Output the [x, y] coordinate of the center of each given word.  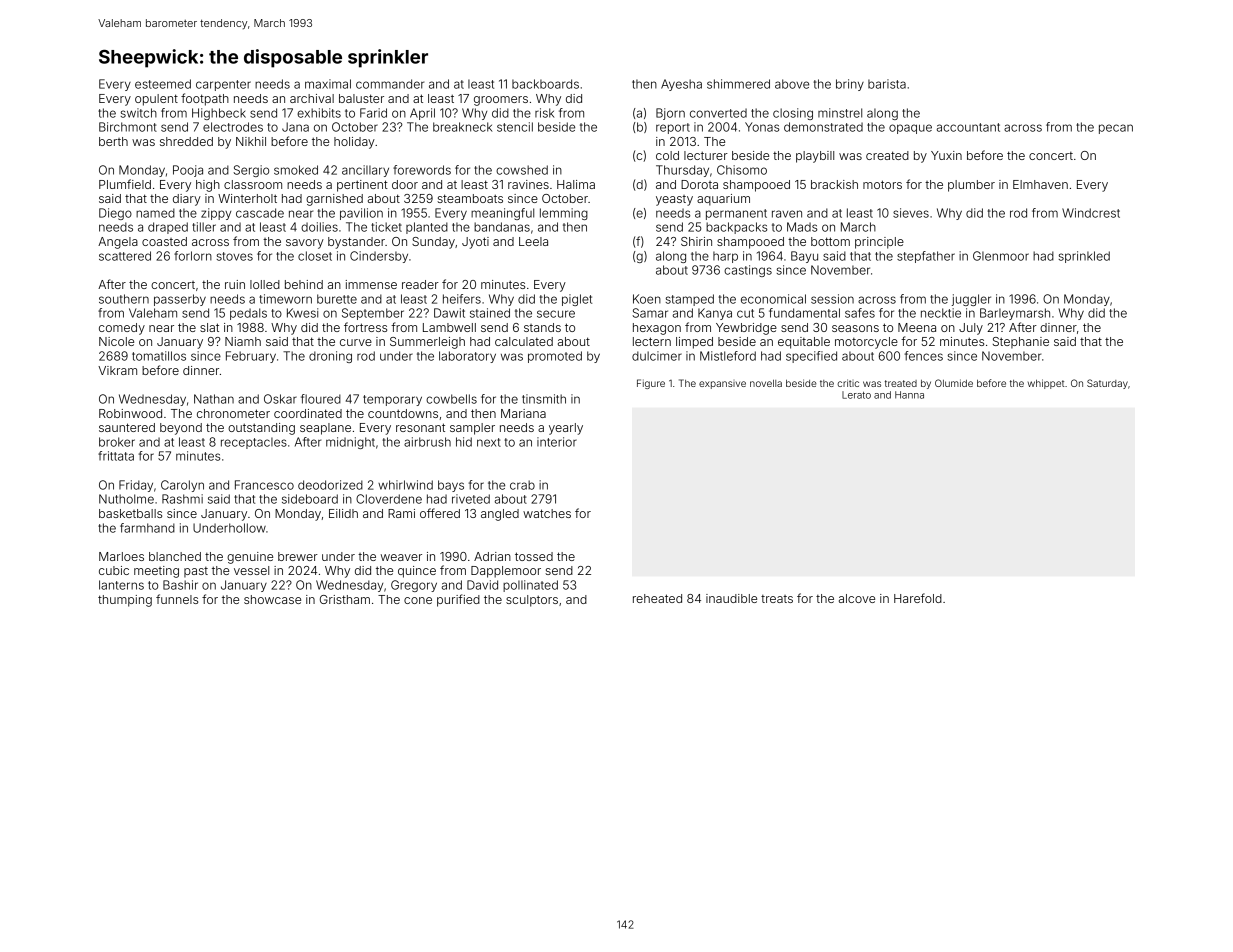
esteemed [163, 84]
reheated [657, 598]
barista [887, 84]
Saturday [1107, 384]
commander [390, 84]
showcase [272, 599]
